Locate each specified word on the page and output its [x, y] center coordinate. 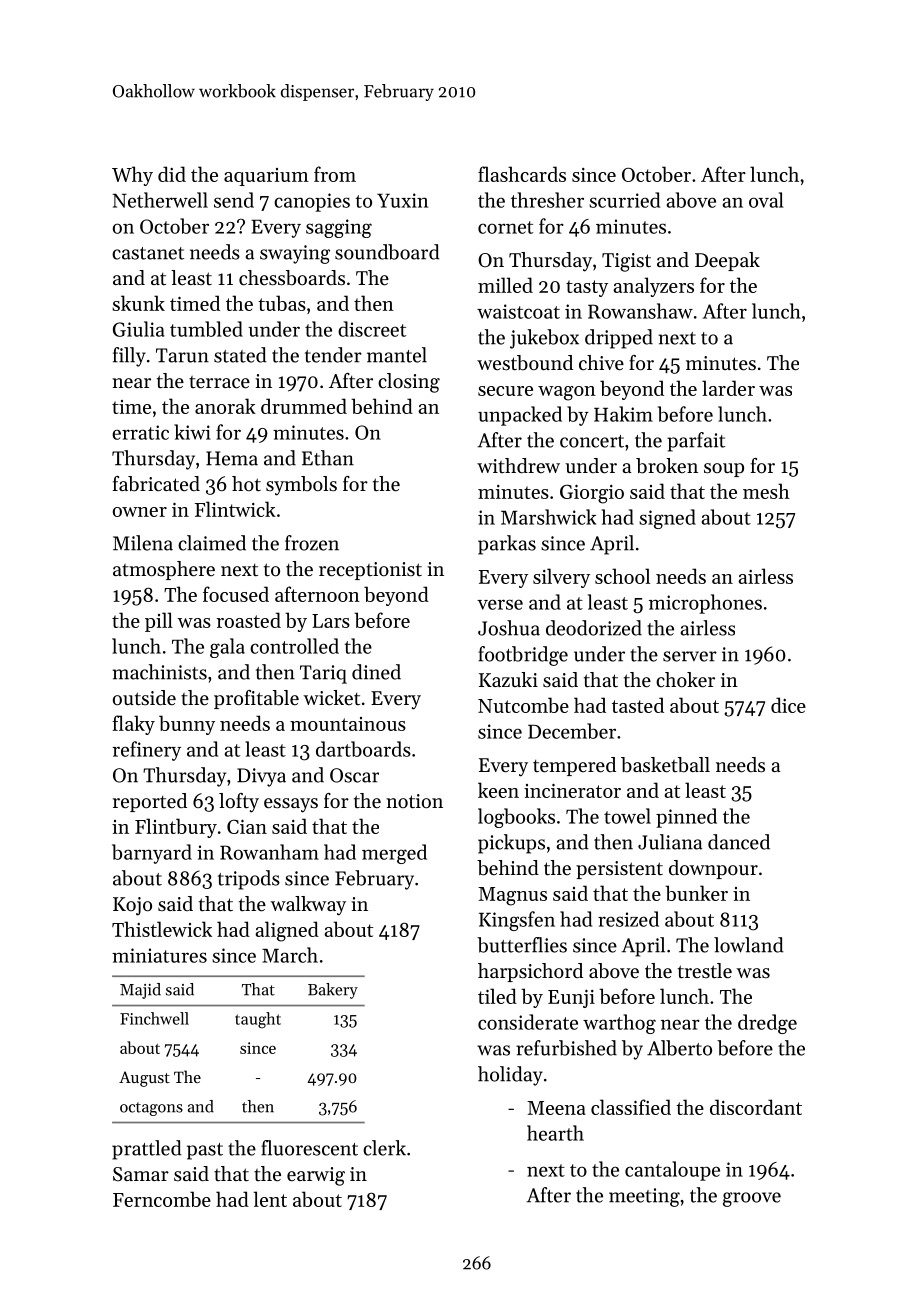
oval [766, 200]
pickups [511, 844]
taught [258, 1020]
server [690, 656]
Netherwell [160, 200]
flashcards [522, 174]
